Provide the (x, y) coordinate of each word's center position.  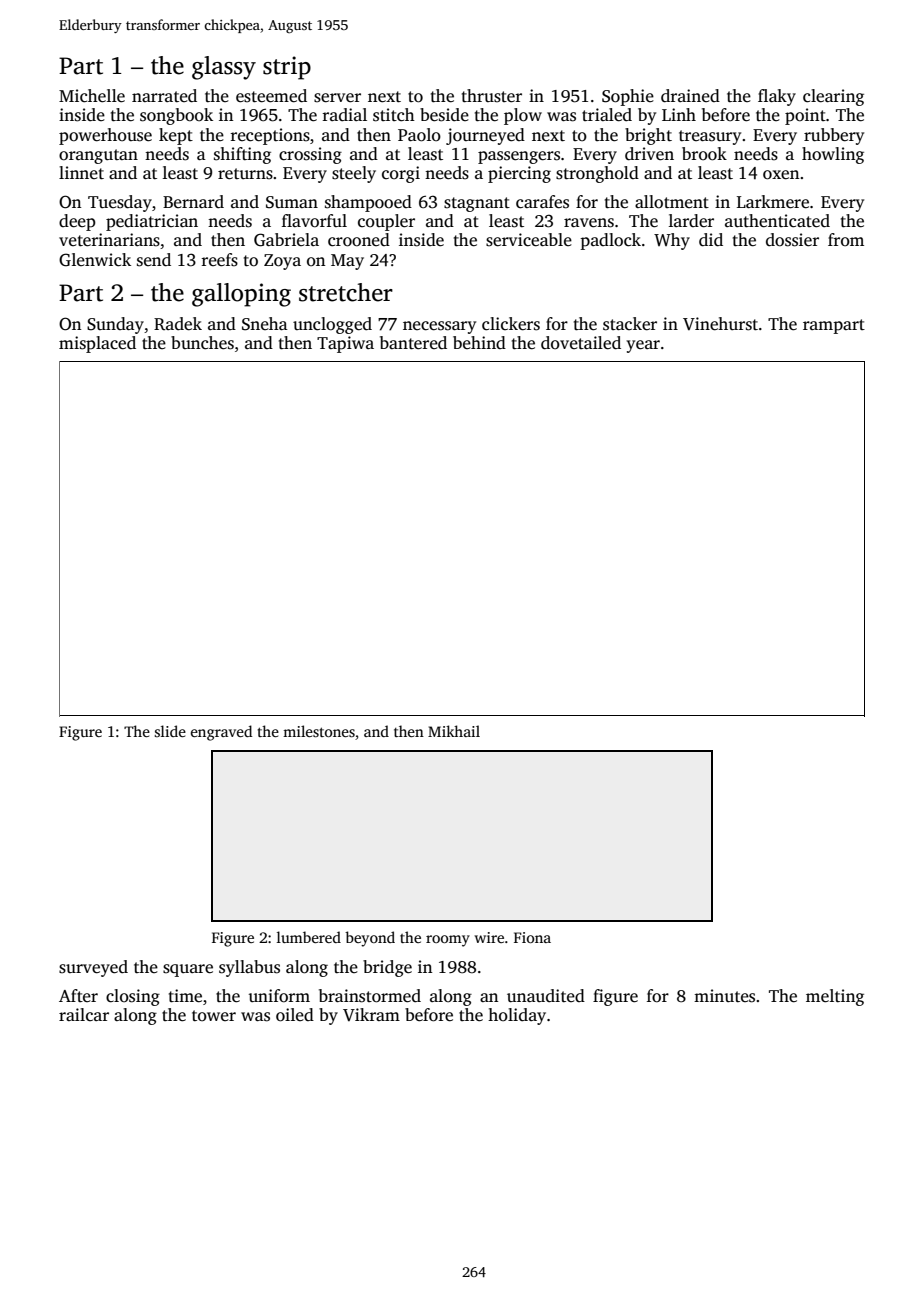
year (643, 346)
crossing (310, 155)
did (711, 240)
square (188, 970)
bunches (202, 343)
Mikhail (454, 731)
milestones (319, 731)
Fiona (532, 937)
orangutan (98, 156)
